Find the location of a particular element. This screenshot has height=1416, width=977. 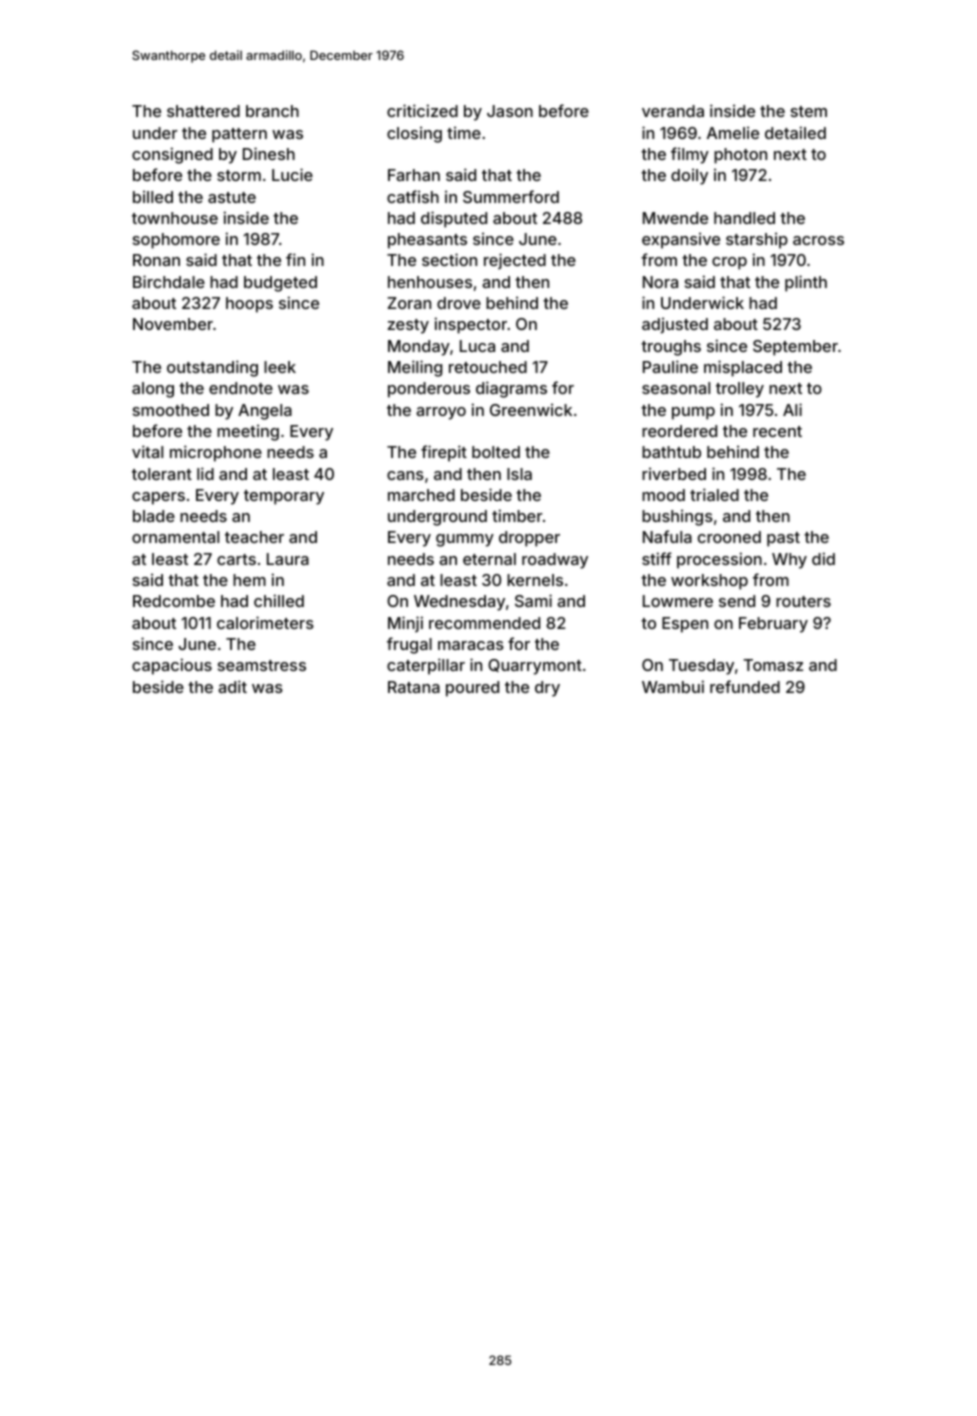

misplaced is located at coordinates (743, 368).
